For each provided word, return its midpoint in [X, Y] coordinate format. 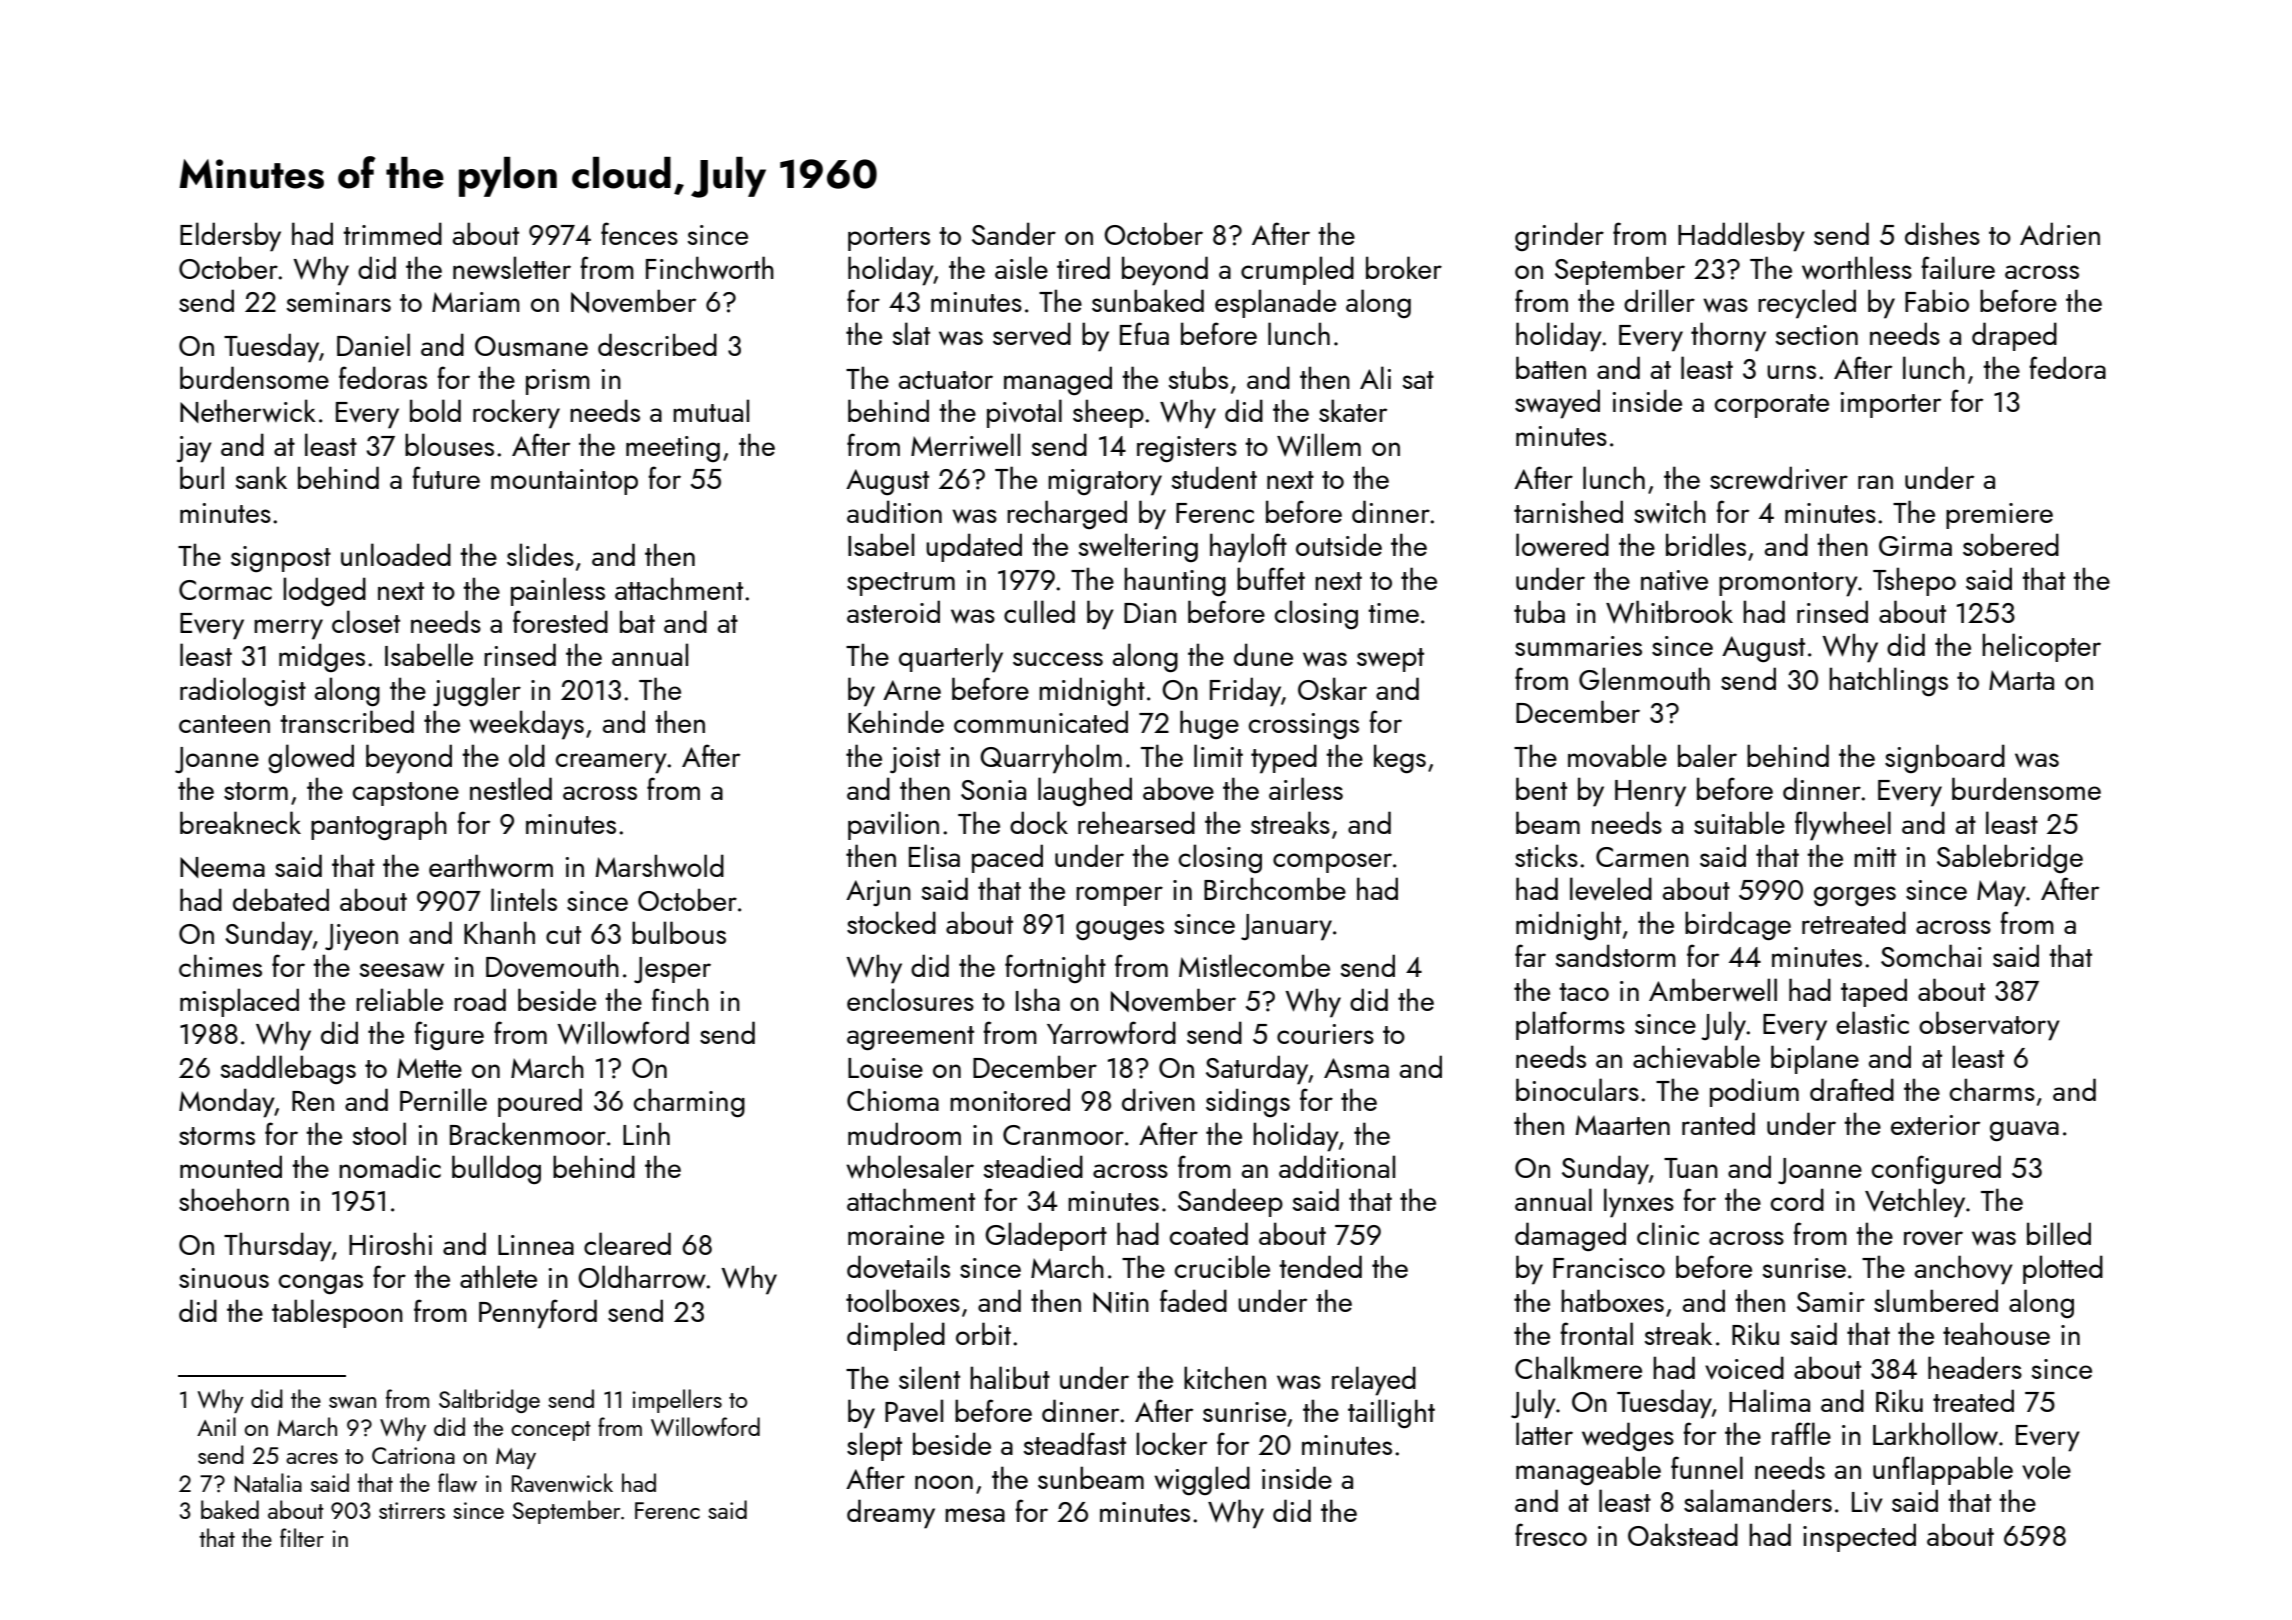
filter [302, 1537]
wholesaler [910, 1166]
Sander [1014, 233]
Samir [1831, 1302]
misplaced [239, 1002]
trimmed [392, 233]
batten [1551, 367]
